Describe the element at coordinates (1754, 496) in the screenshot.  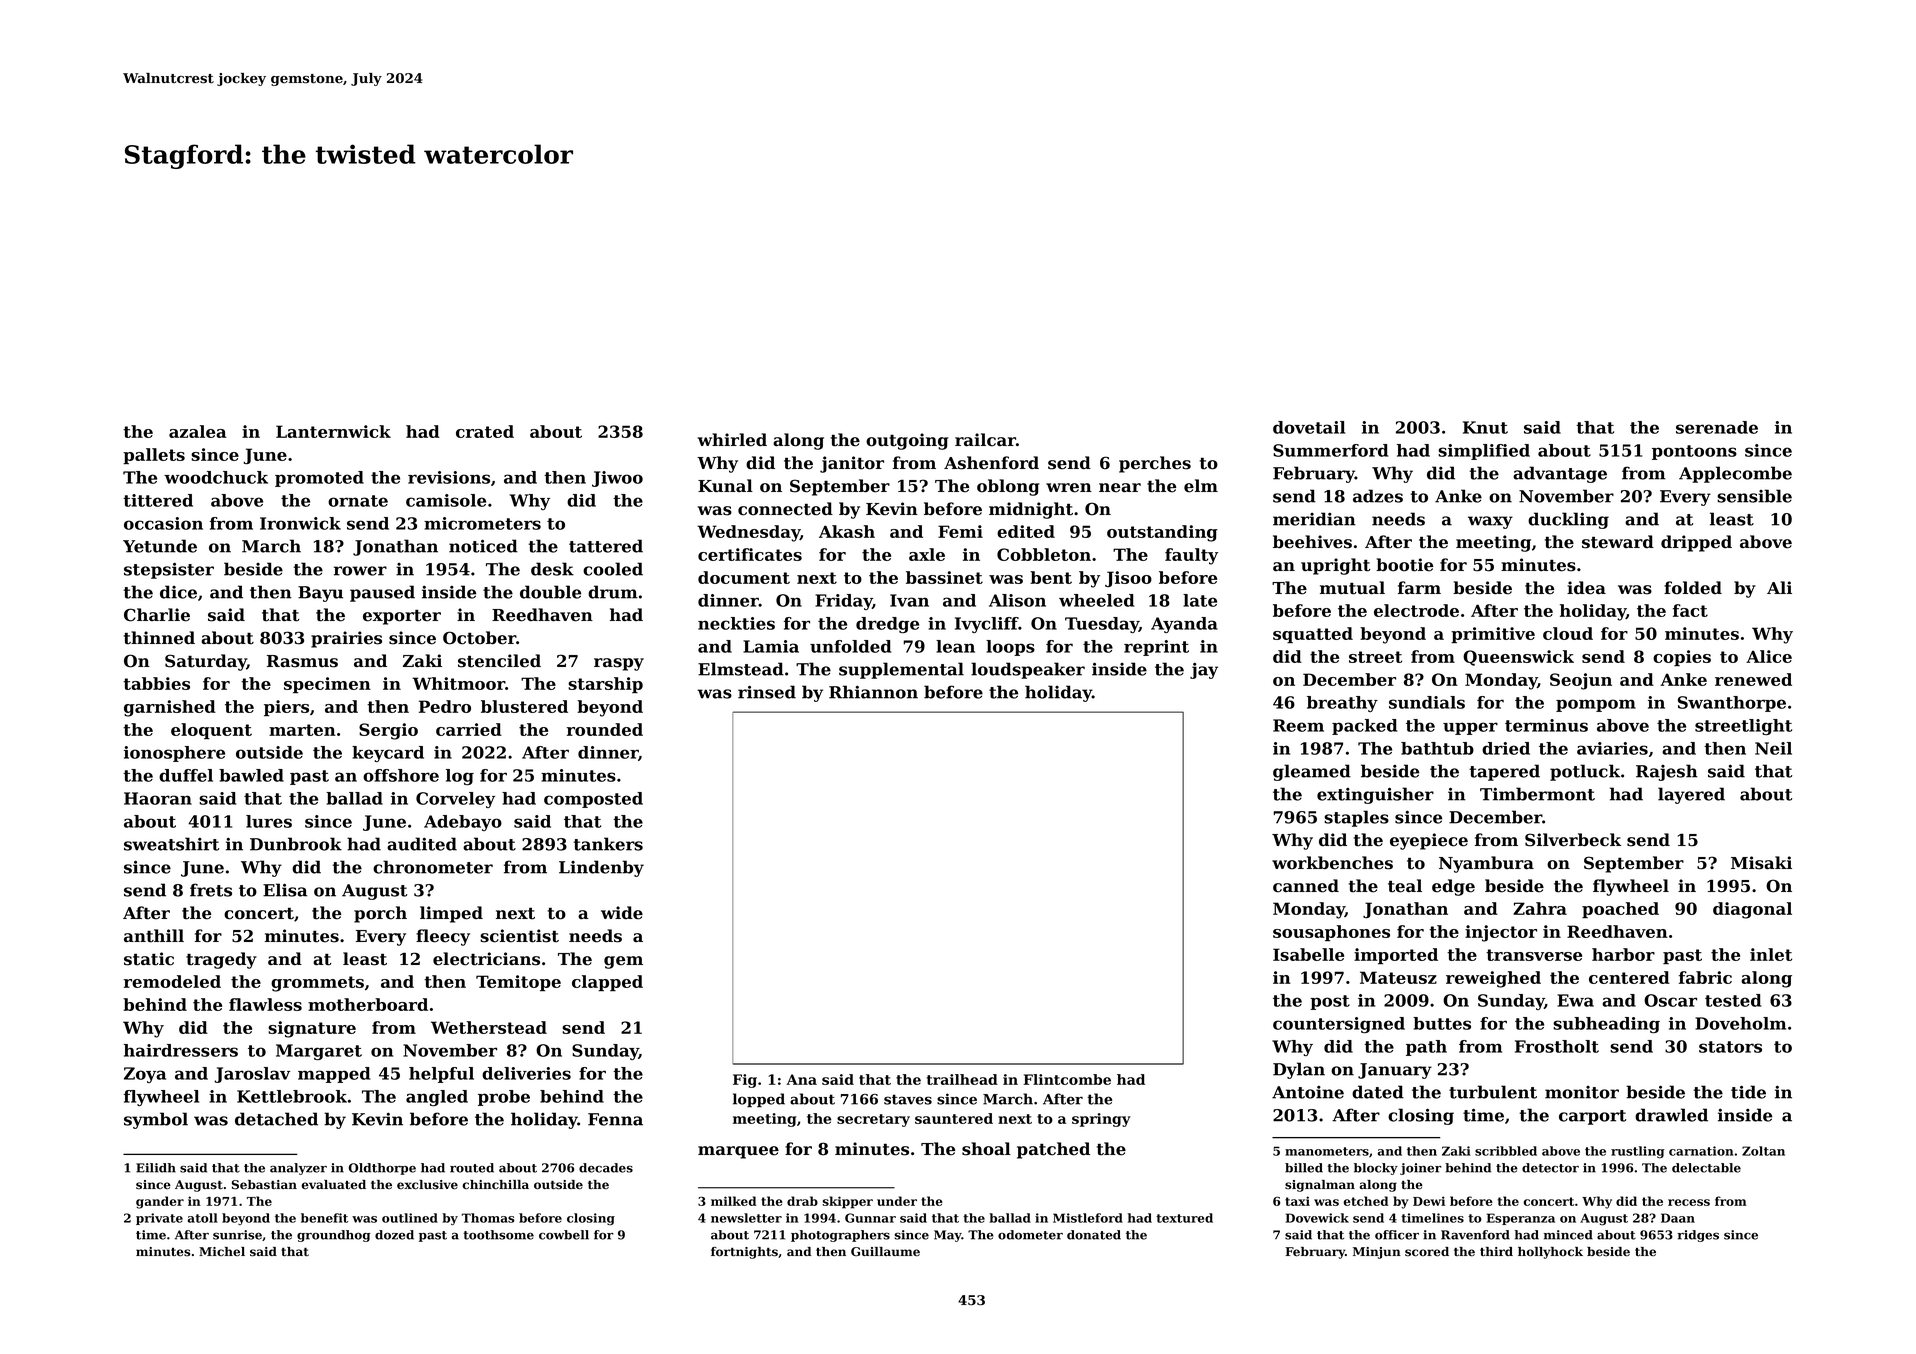
I see `sensible` at that location.
